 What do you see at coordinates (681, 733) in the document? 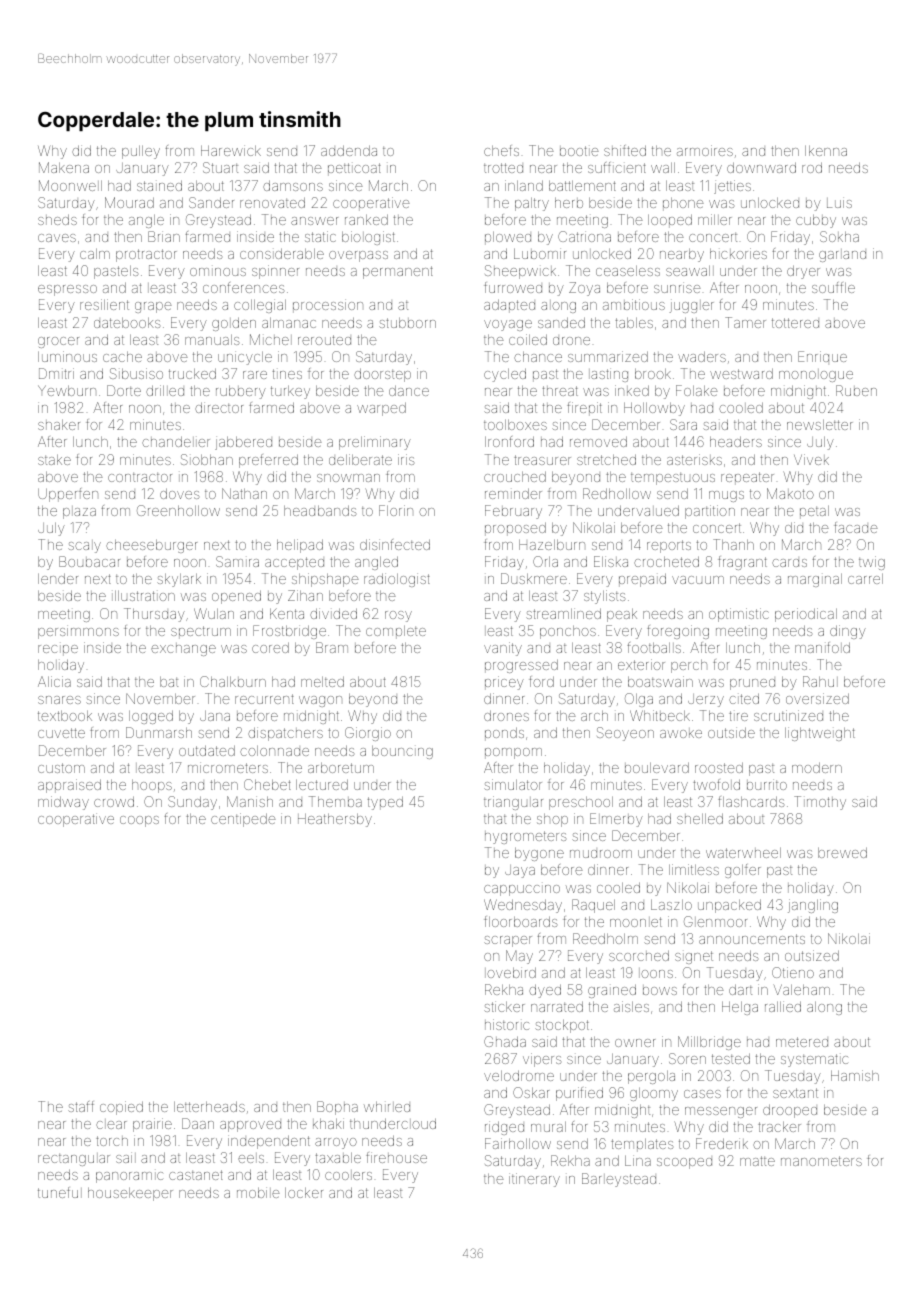
I see `awoke` at bounding box center [681, 733].
